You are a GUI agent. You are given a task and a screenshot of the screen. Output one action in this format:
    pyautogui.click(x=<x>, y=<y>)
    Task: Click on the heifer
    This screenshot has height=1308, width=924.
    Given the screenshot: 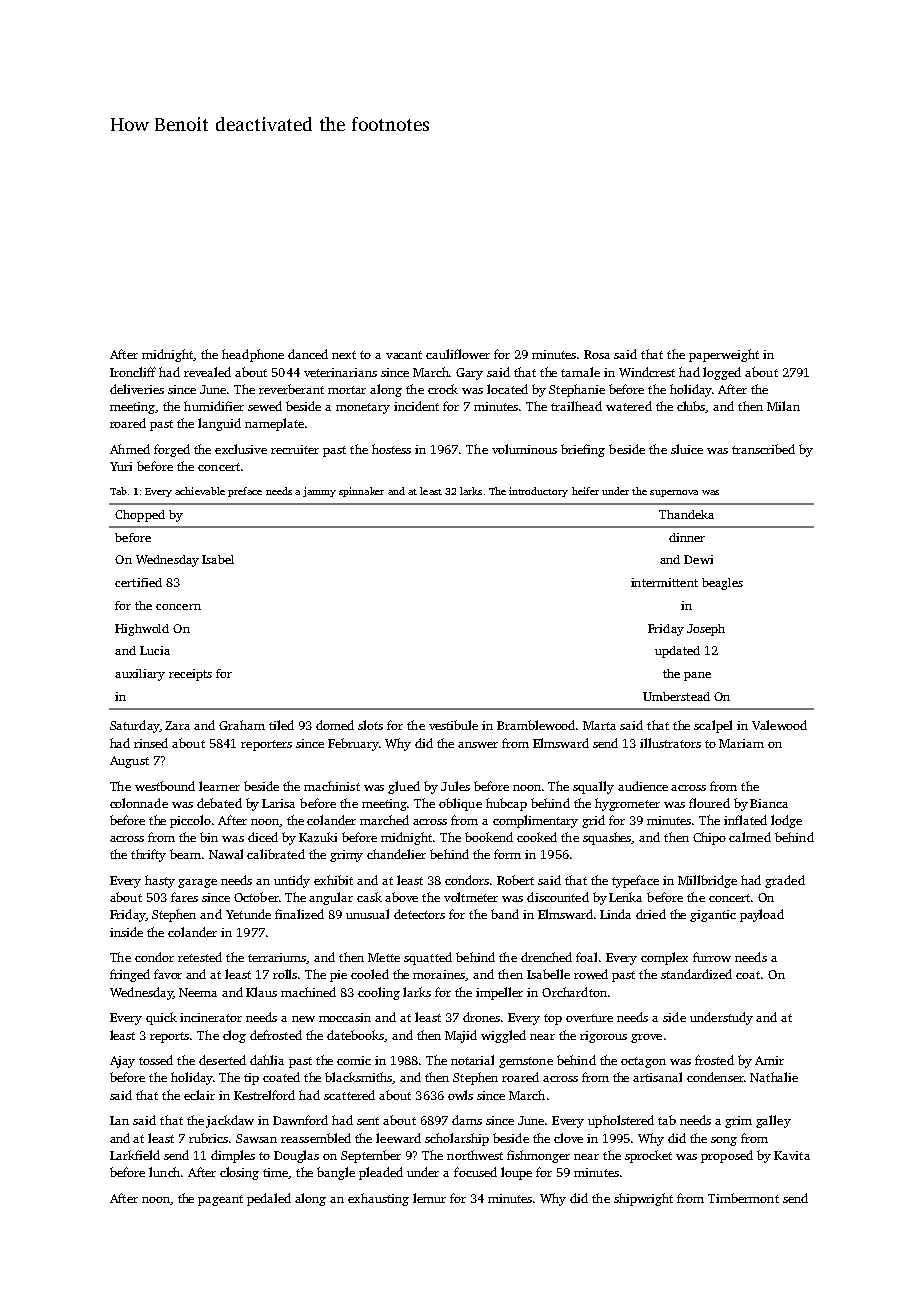 What is the action you would take?
    pyautogui.click(x=585, y=491)
